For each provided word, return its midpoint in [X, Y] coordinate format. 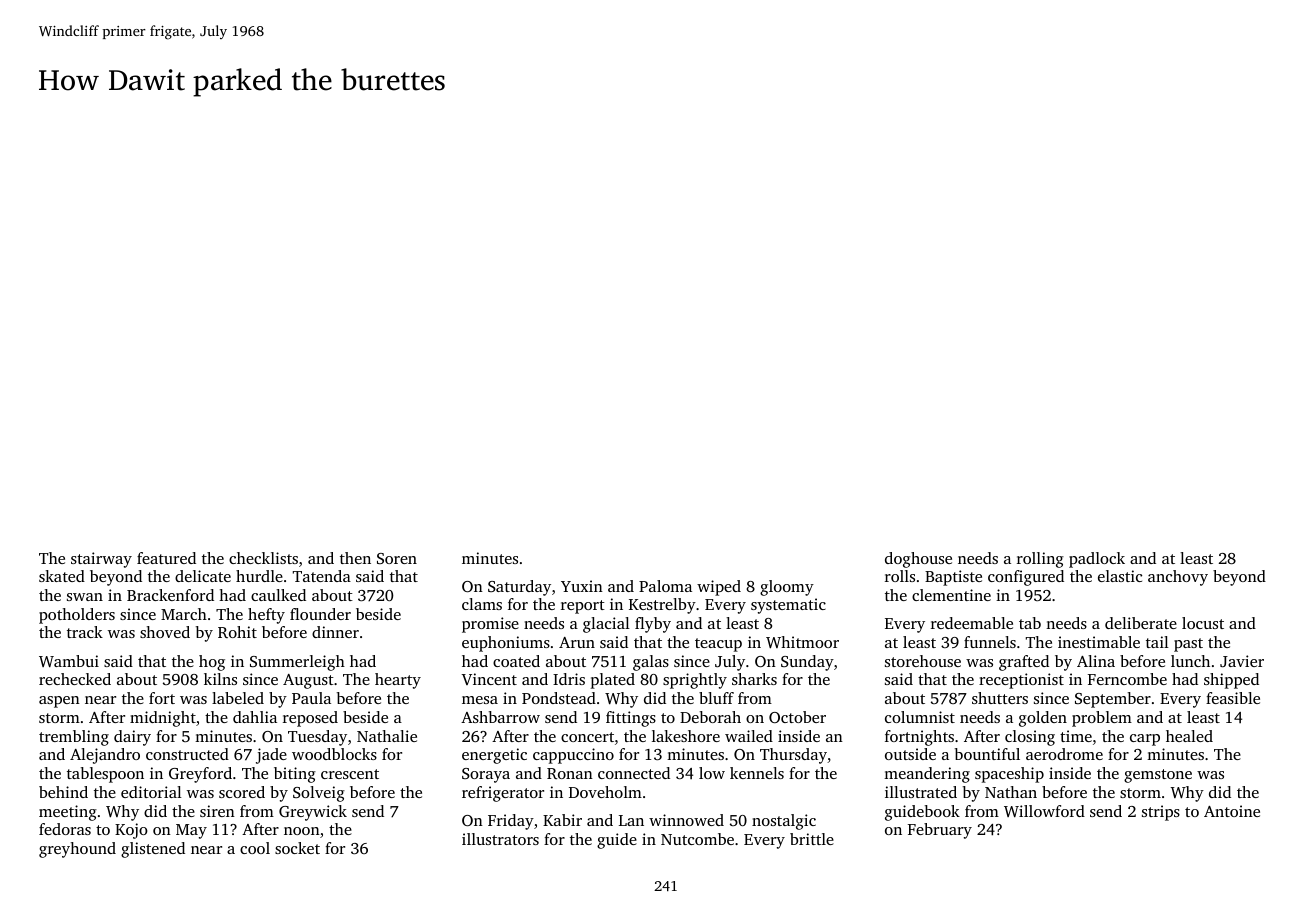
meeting [68, 813]
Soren [397, 558]
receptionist [1021, 681]
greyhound [77, 850]
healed [1189, 736]
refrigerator [503, 794]
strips [1161, 813]
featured [166, 558]
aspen [59, 702]
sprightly [695, 681]
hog [212, 663]
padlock [1097, 560]
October [797, 717]
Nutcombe [697, 839]
